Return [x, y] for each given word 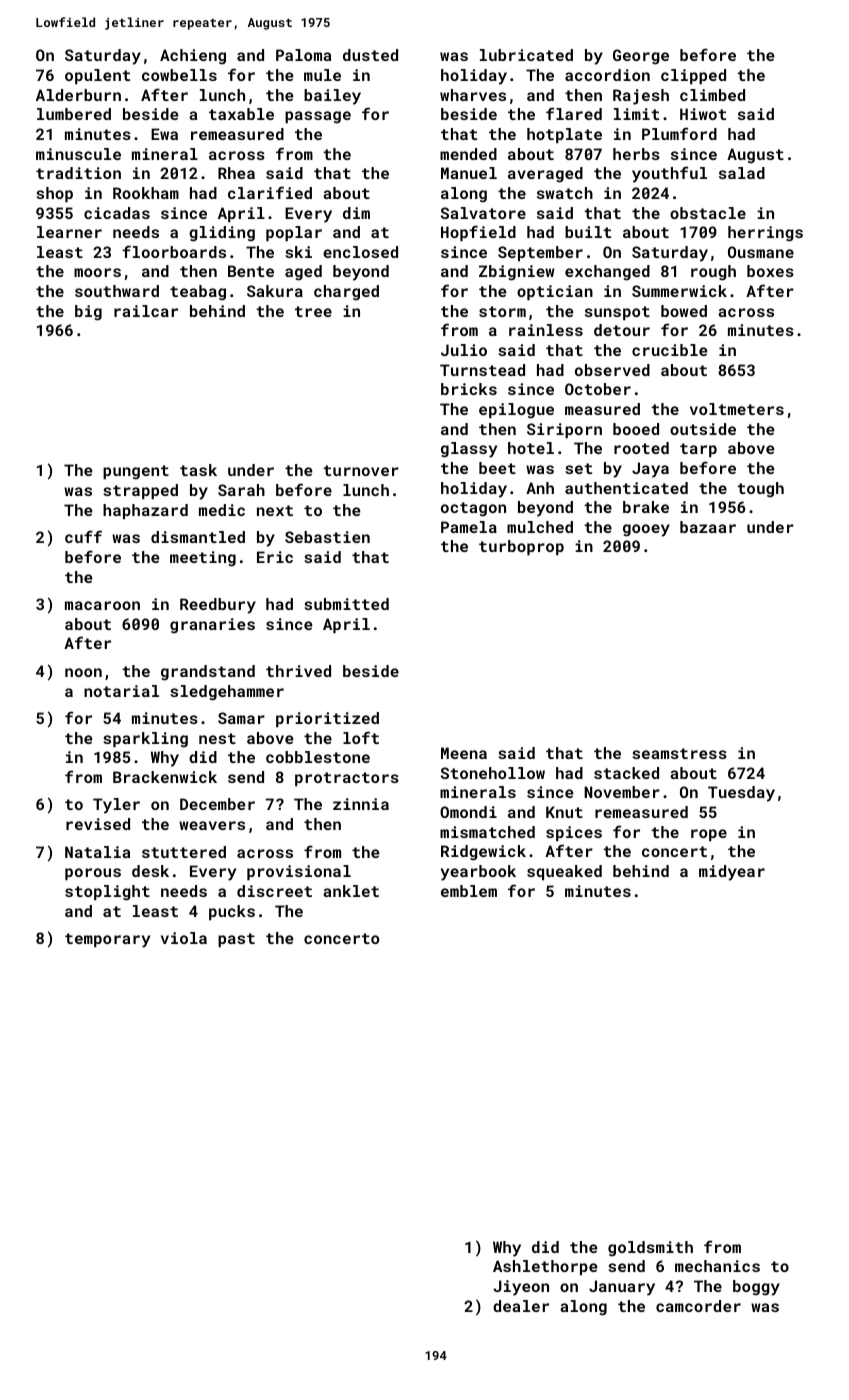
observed [612, 370]
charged [346, 293]
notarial [121, 691]
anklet [351, 891]
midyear [732, 873]
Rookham [146, 193]
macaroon [102, 605]
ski [298, 252]
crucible [670, 350]
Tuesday [741, 794]
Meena [464, 753]
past [236, 940]
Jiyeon [521, 1288]
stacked [626, 773]
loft [361, 737]
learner [69, 232]
